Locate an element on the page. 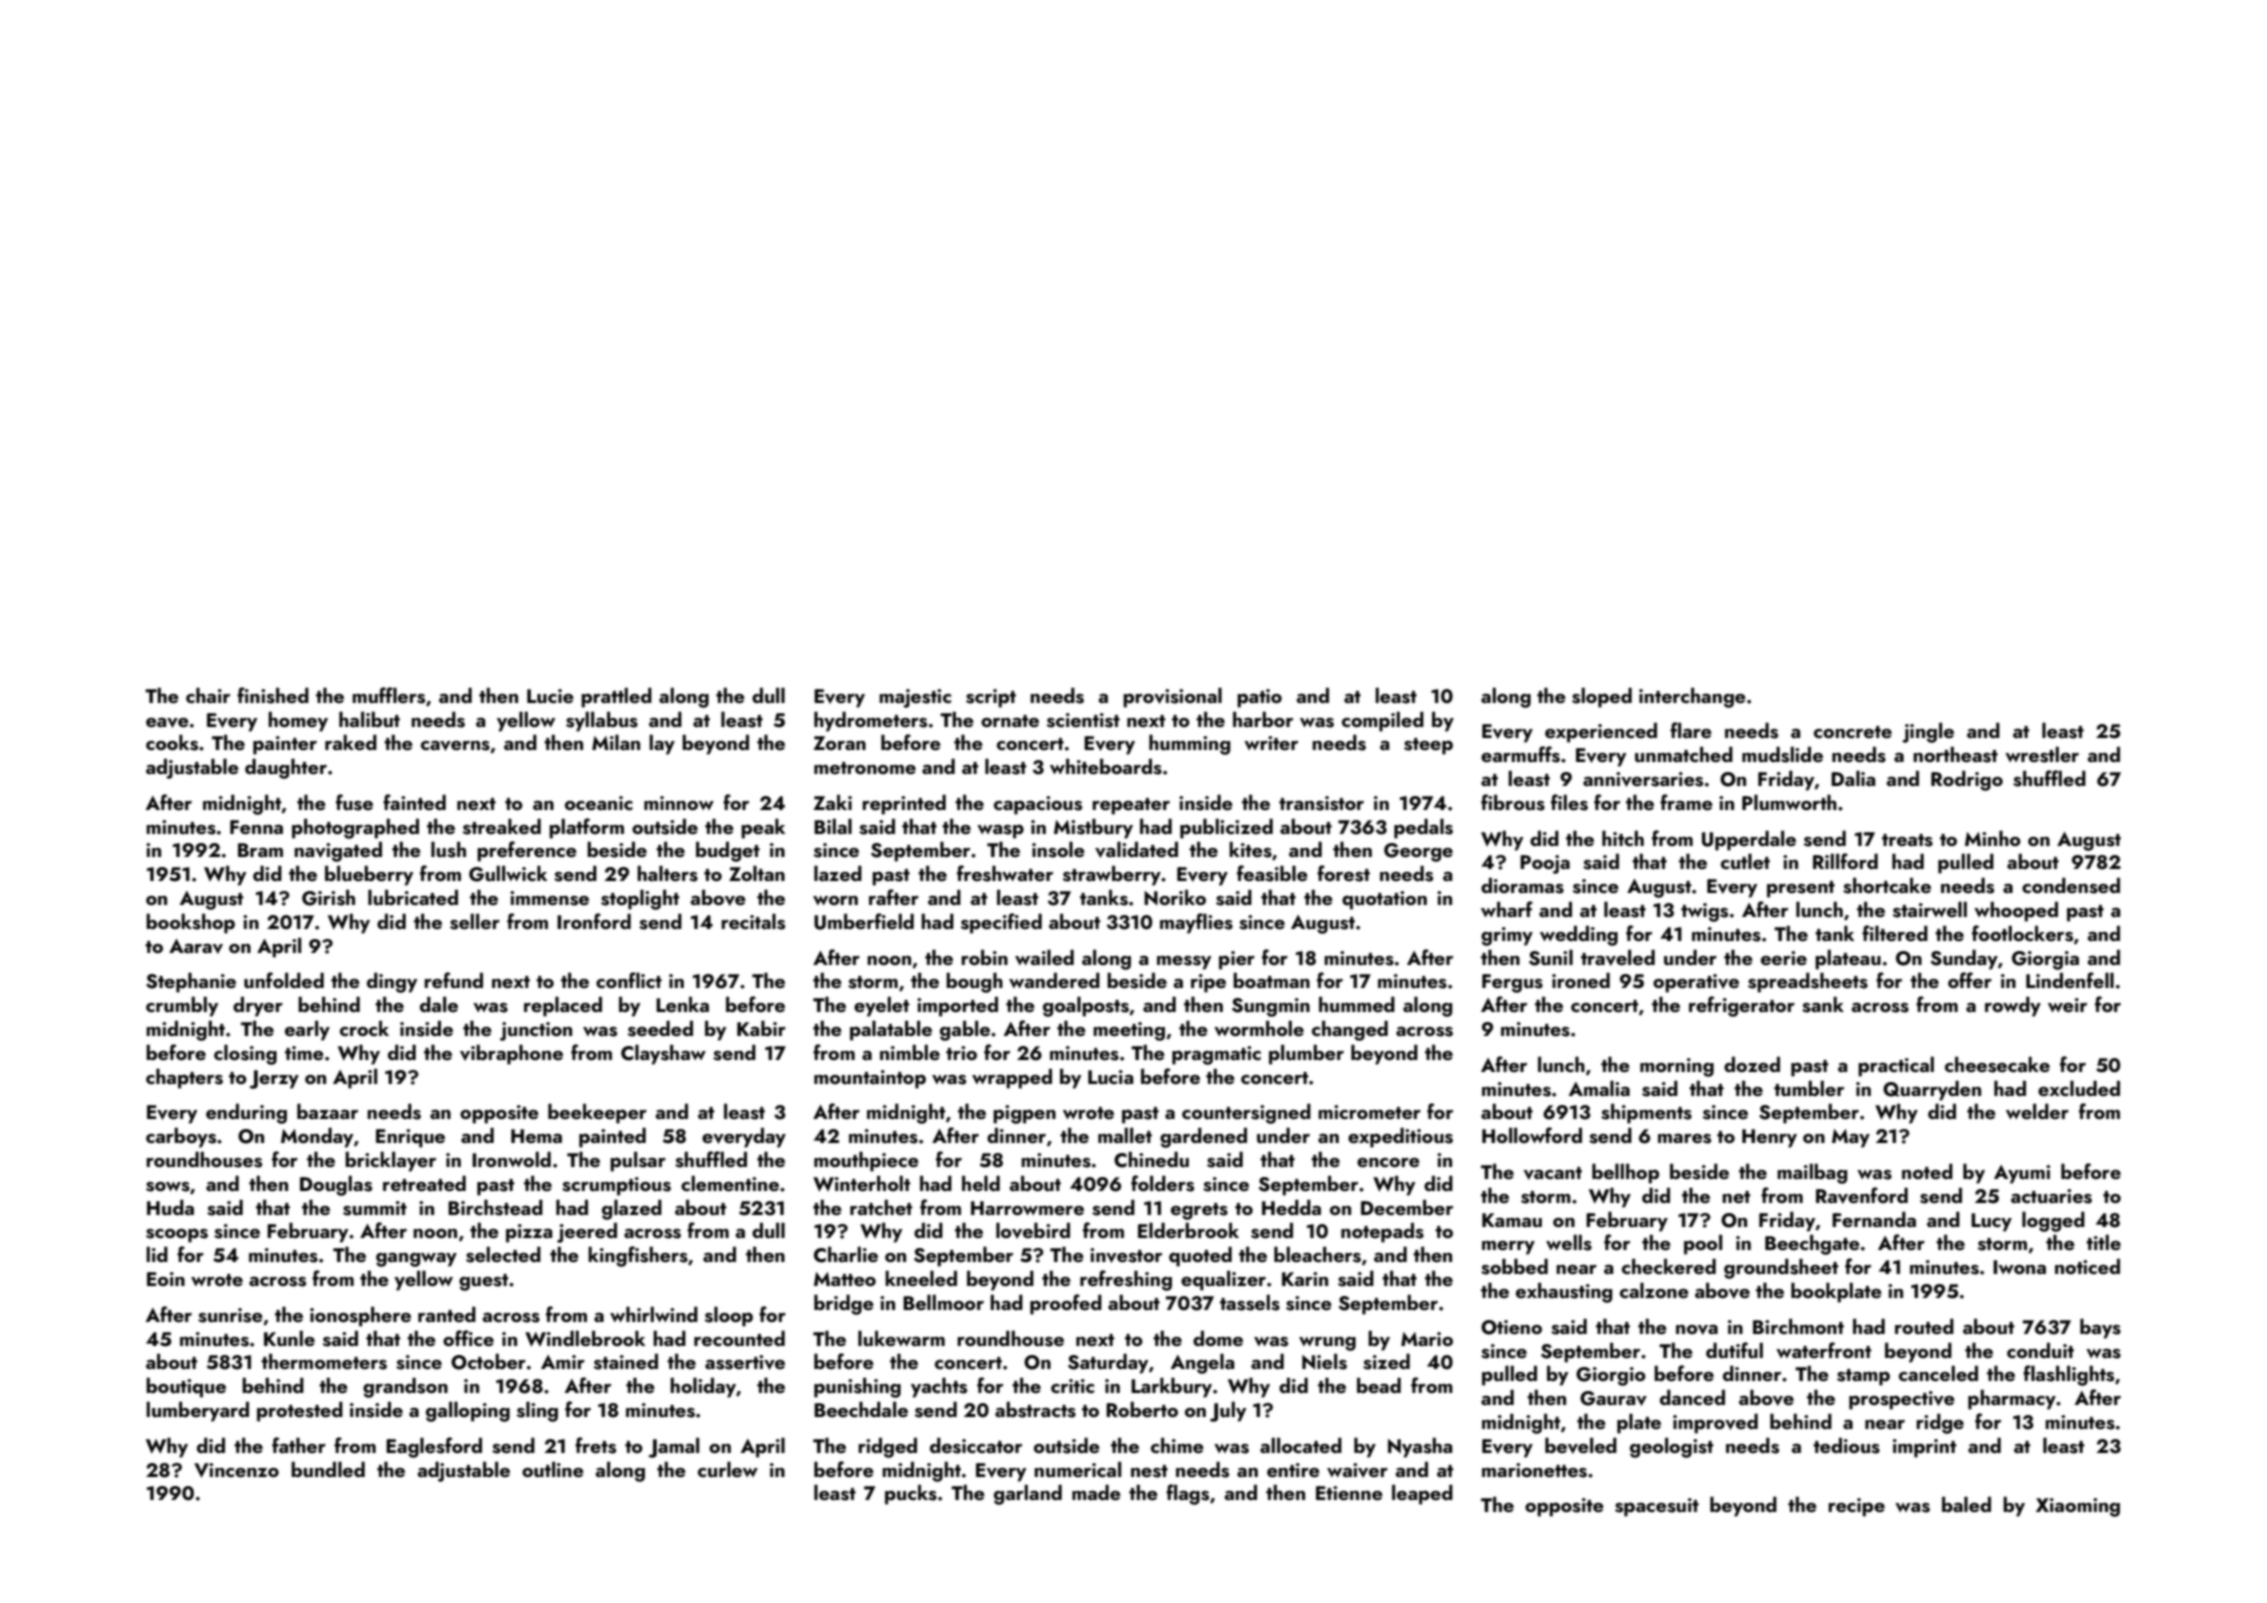 This page has width=2267, height=1603. Karin is located at coordinates (1305, 1279).
